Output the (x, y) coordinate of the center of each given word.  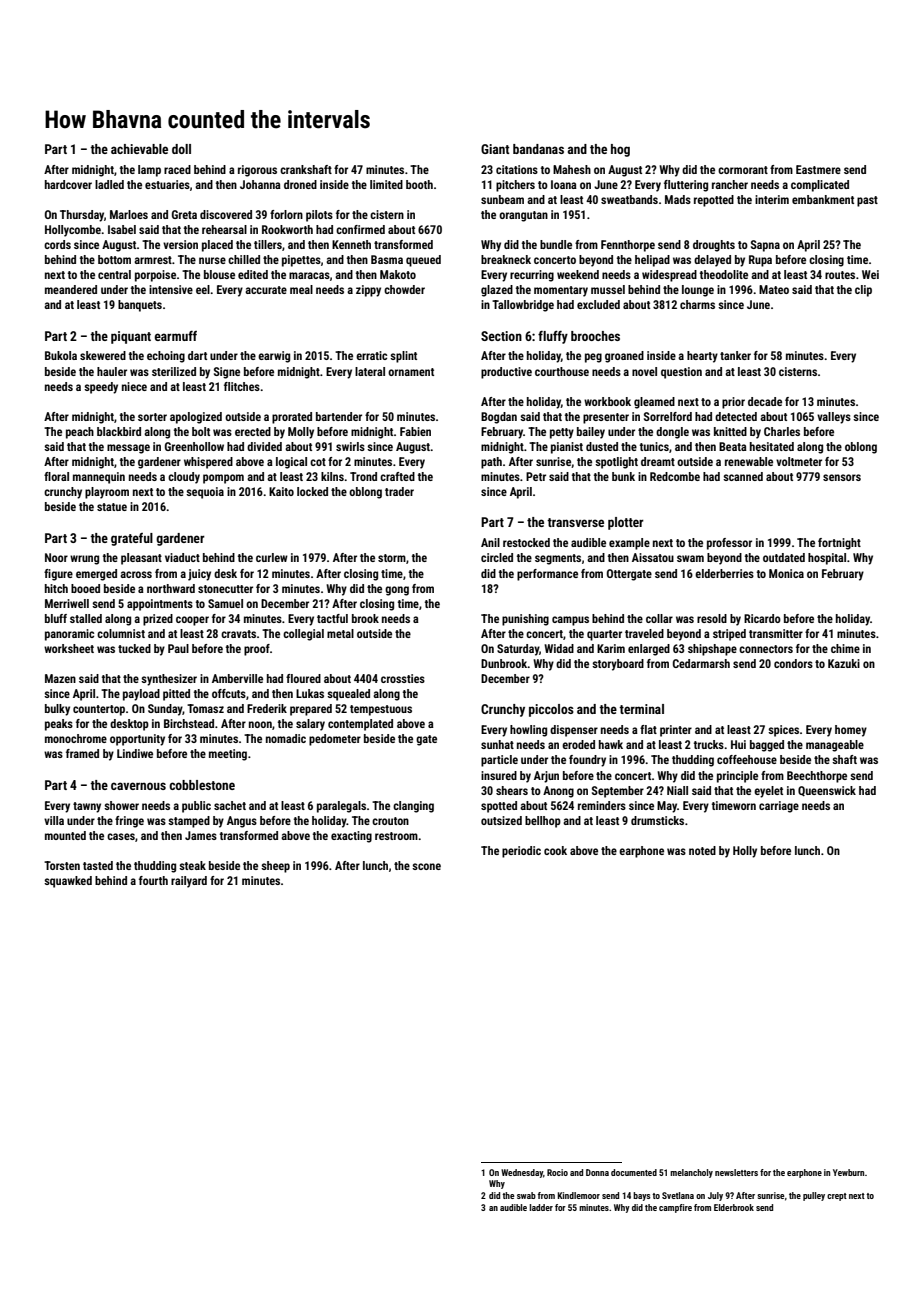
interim (772, 199)
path (491, 463)
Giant (495, 149)
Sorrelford (668, 416)
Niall (677, 790)
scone (426, 866)
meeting (228, 755)
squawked (68, 882)
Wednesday (522, 1173)
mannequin (99, 478)
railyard (189, 882)
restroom (396, 836)
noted (702, 850)
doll (181, 149)
